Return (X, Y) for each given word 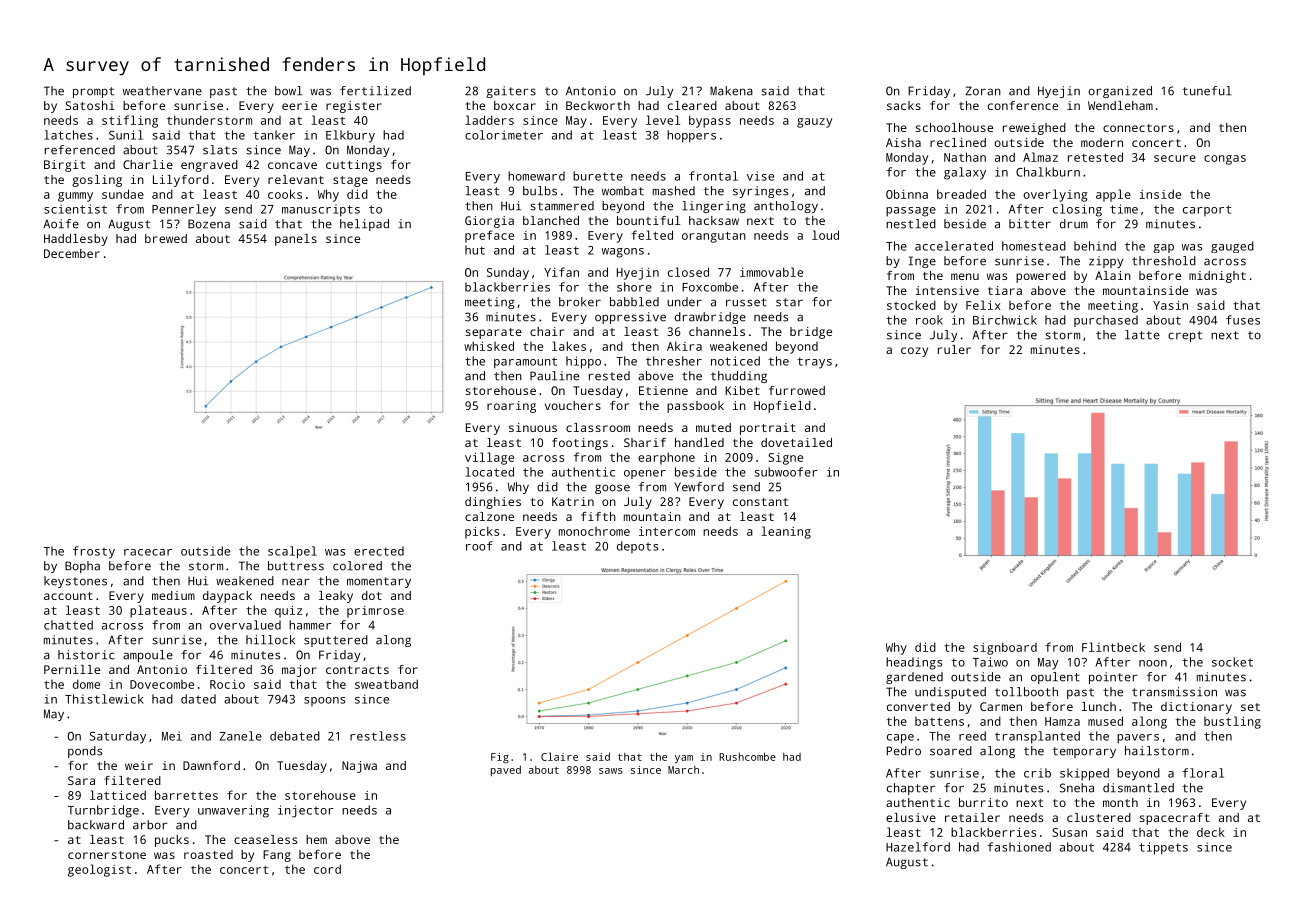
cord (327, 869)
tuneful (1207, 91)
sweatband (386, 684)
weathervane (162, 91)
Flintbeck (1113, 647)
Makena (731, 91)
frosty (94, 552)
